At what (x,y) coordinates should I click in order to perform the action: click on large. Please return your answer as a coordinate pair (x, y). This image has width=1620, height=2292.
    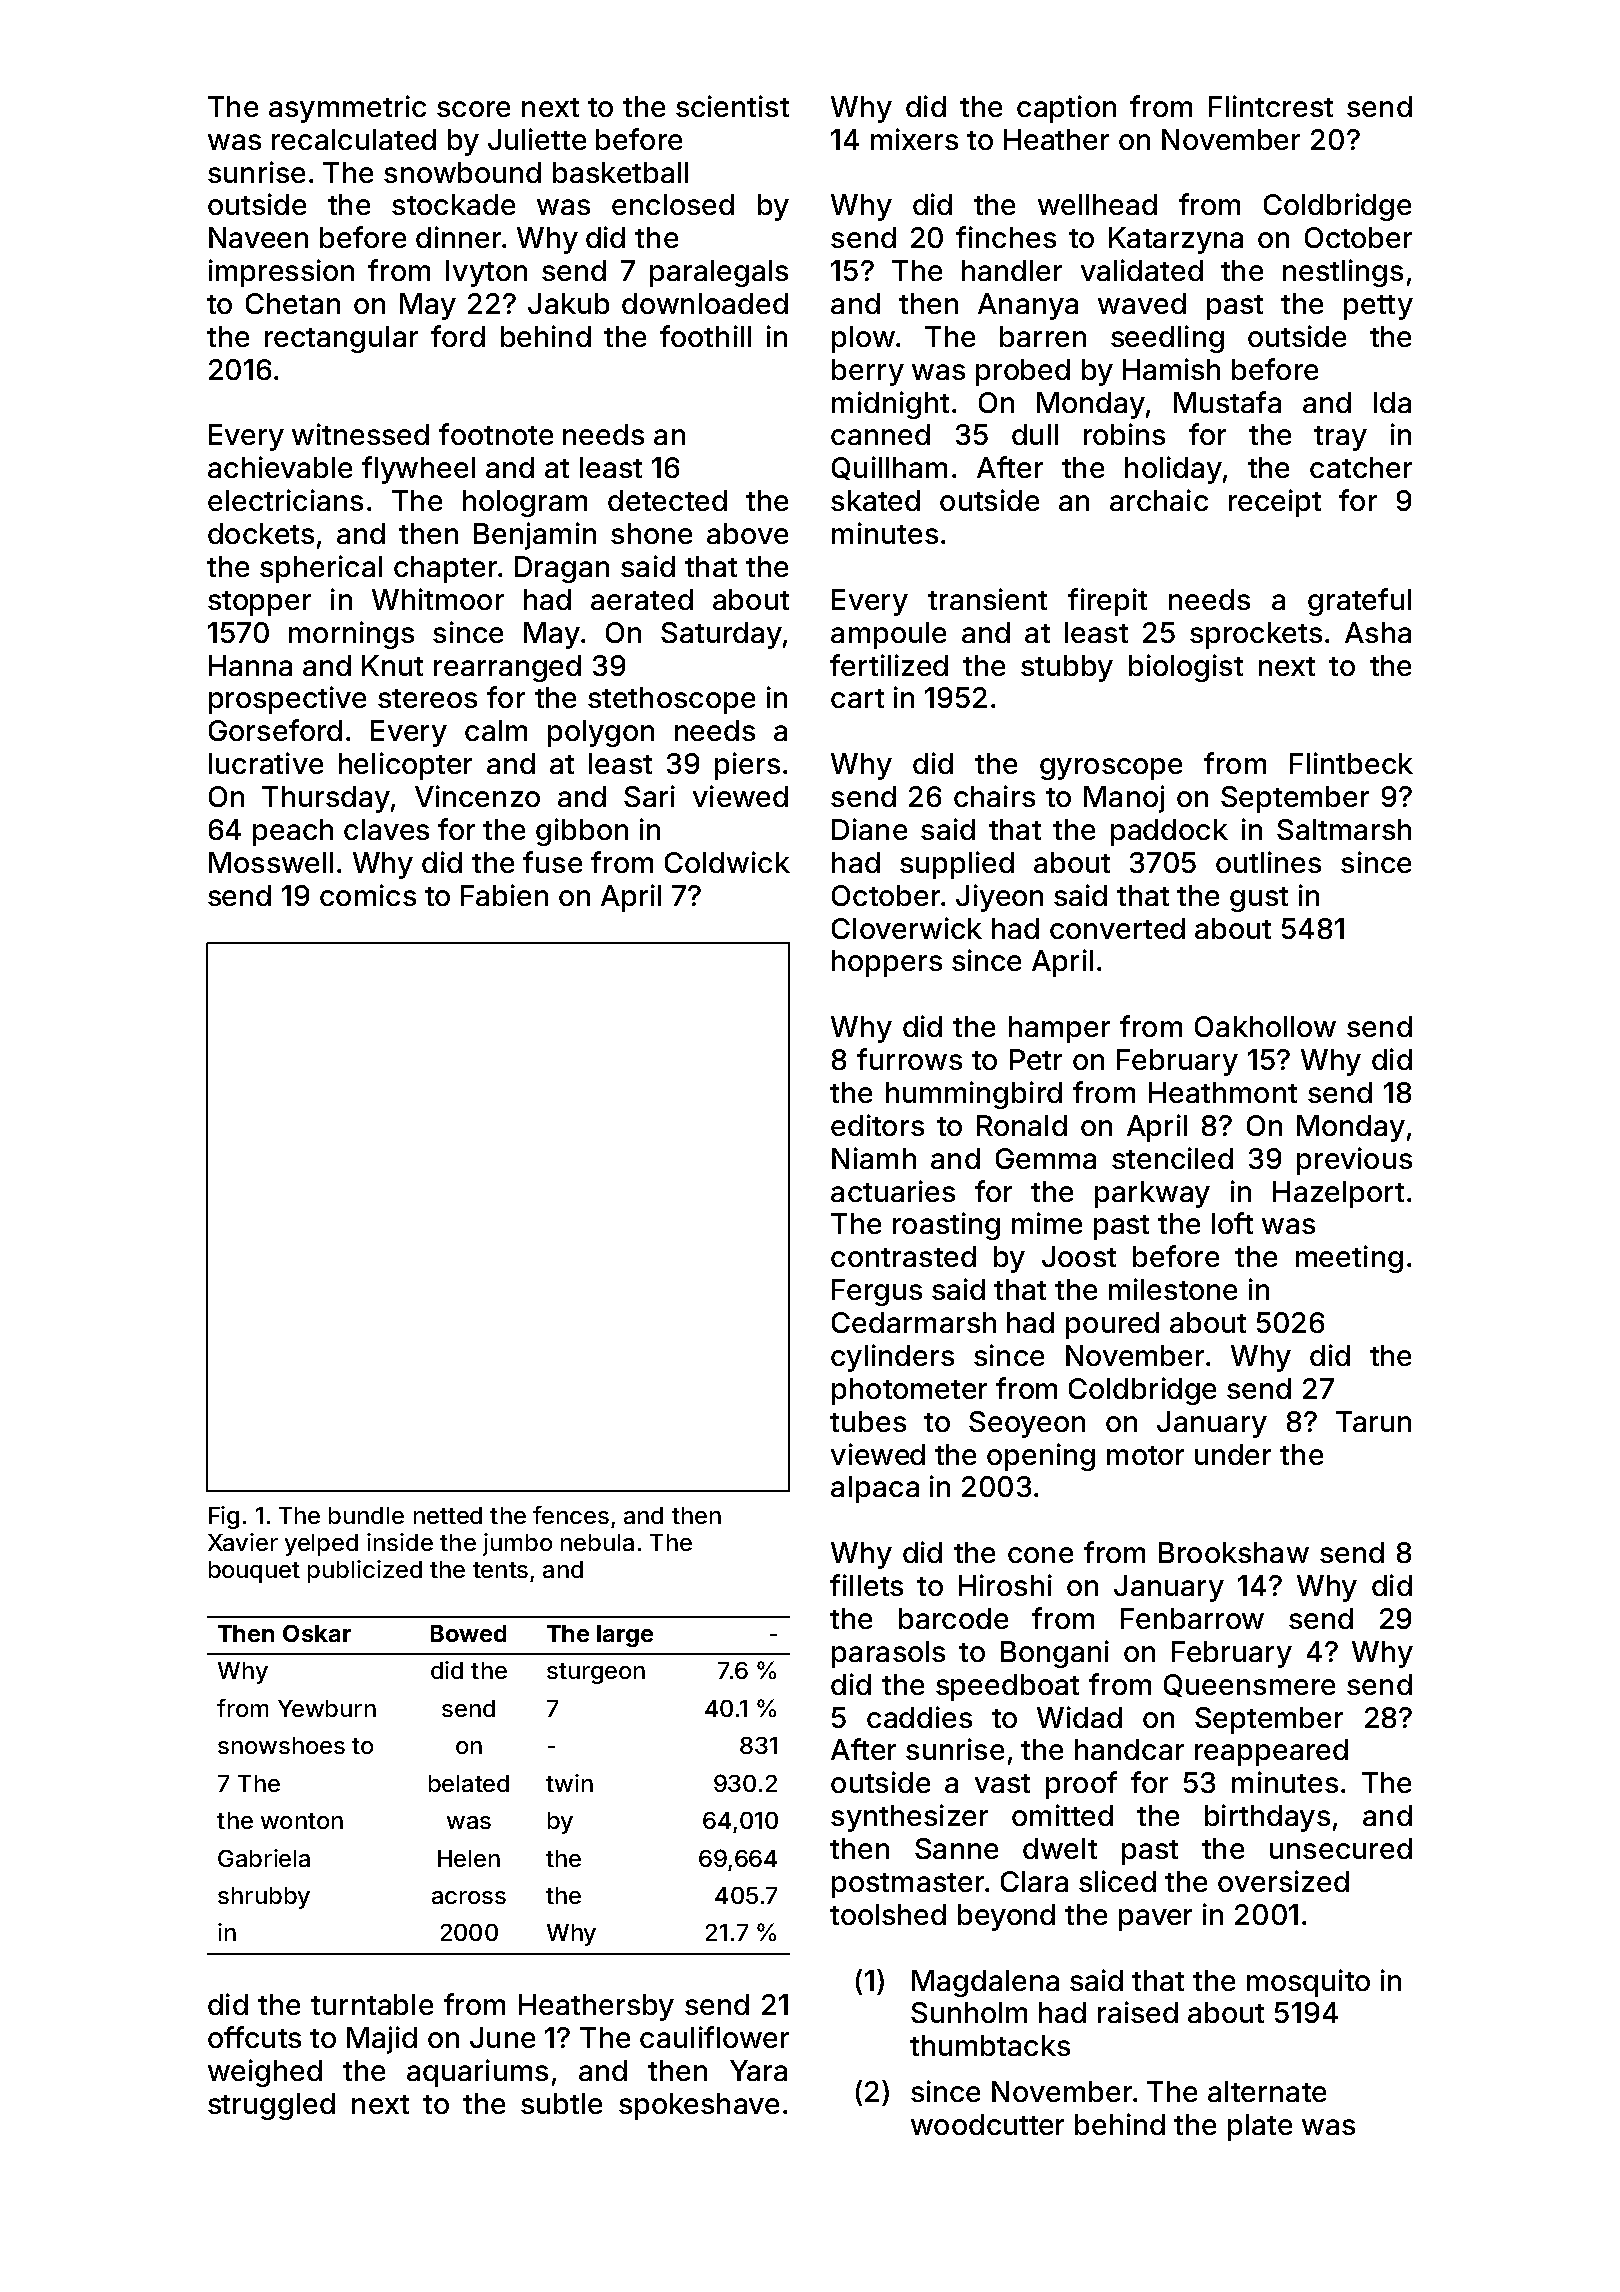
    Looking at the image, I should click on (625, 1636).
